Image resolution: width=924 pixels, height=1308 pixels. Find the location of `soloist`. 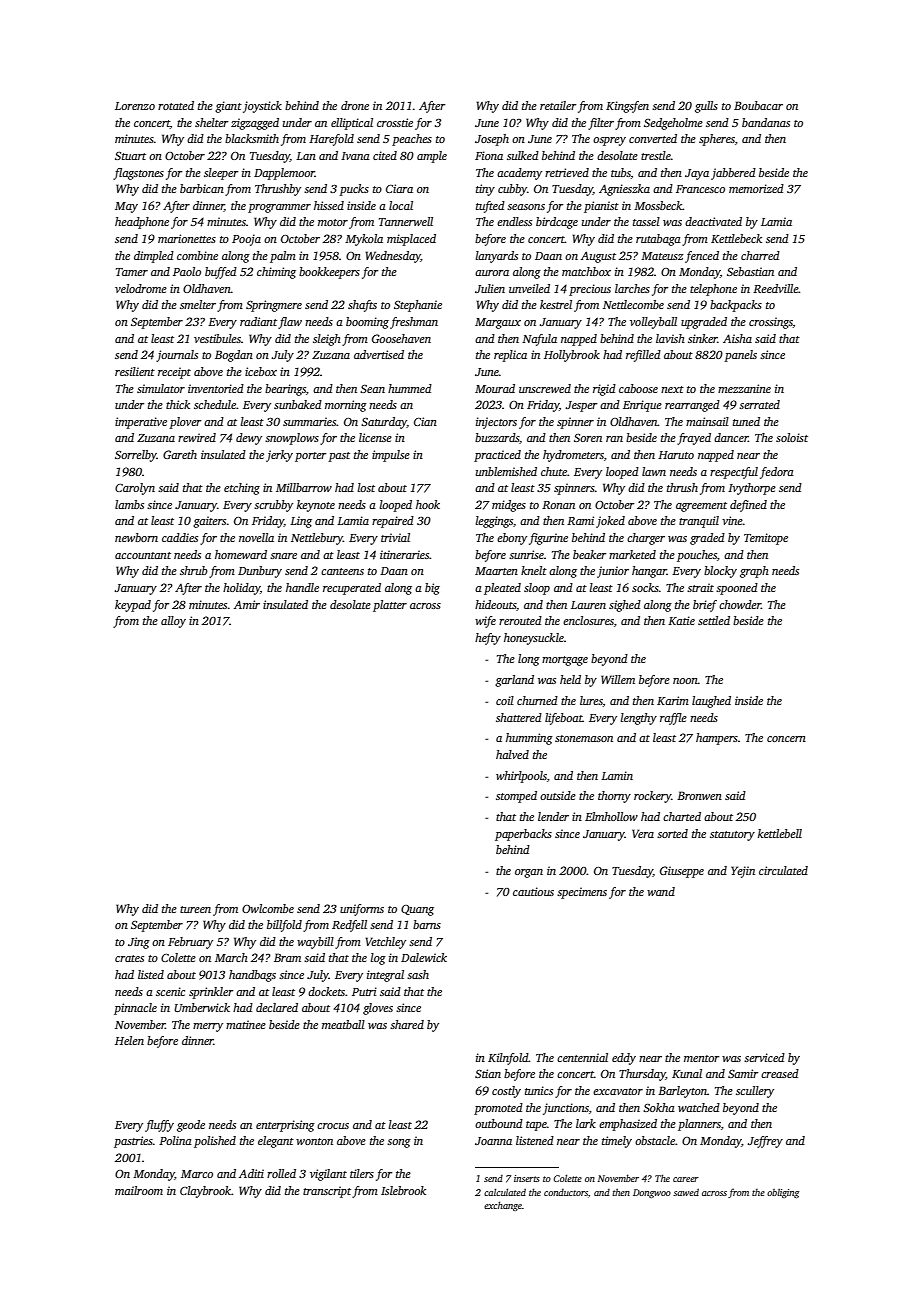

soloist is located at coordinates (792, 437).
